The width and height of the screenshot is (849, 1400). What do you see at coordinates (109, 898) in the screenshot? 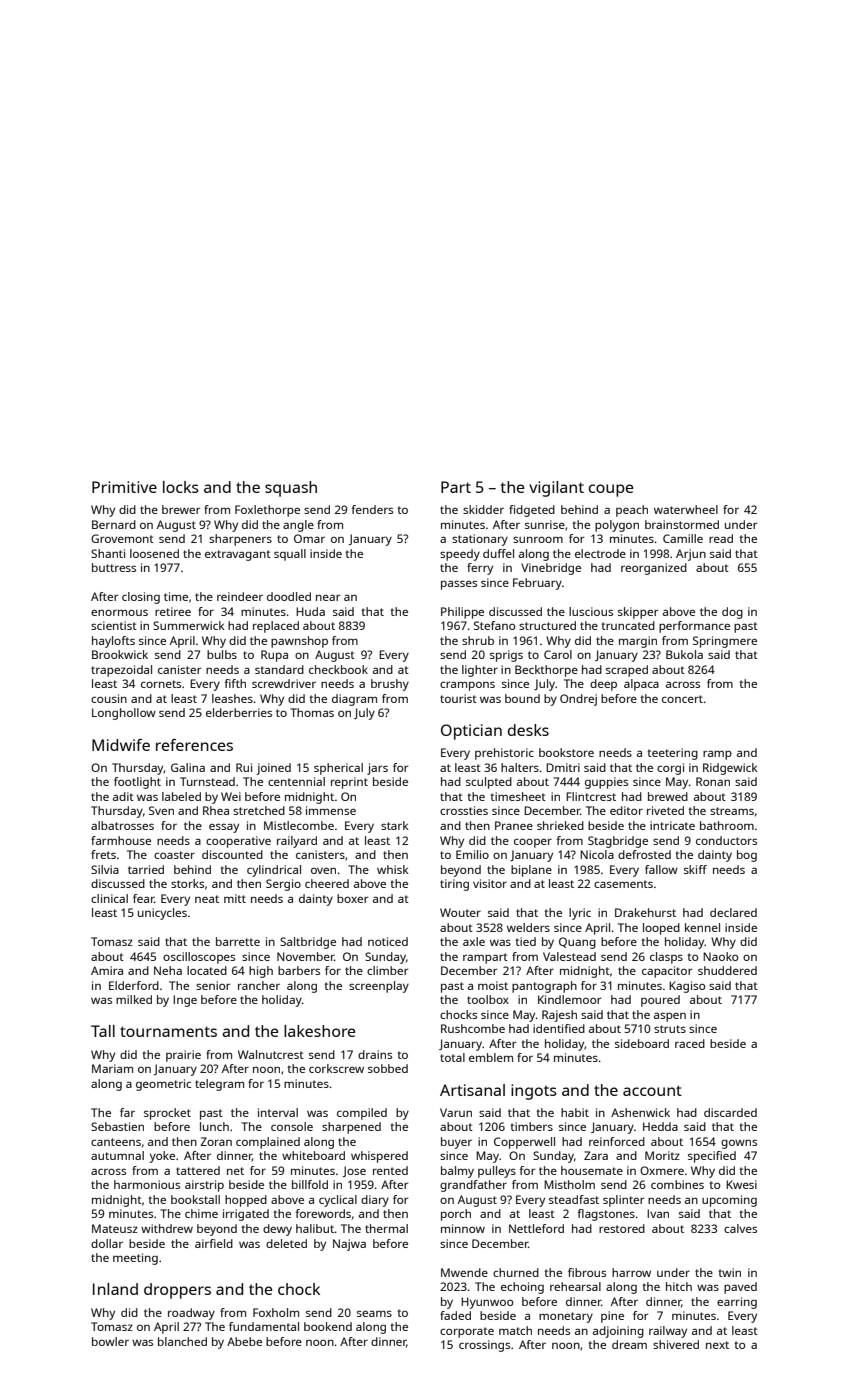
I see `clinical` at bounding box center [109, 898].
